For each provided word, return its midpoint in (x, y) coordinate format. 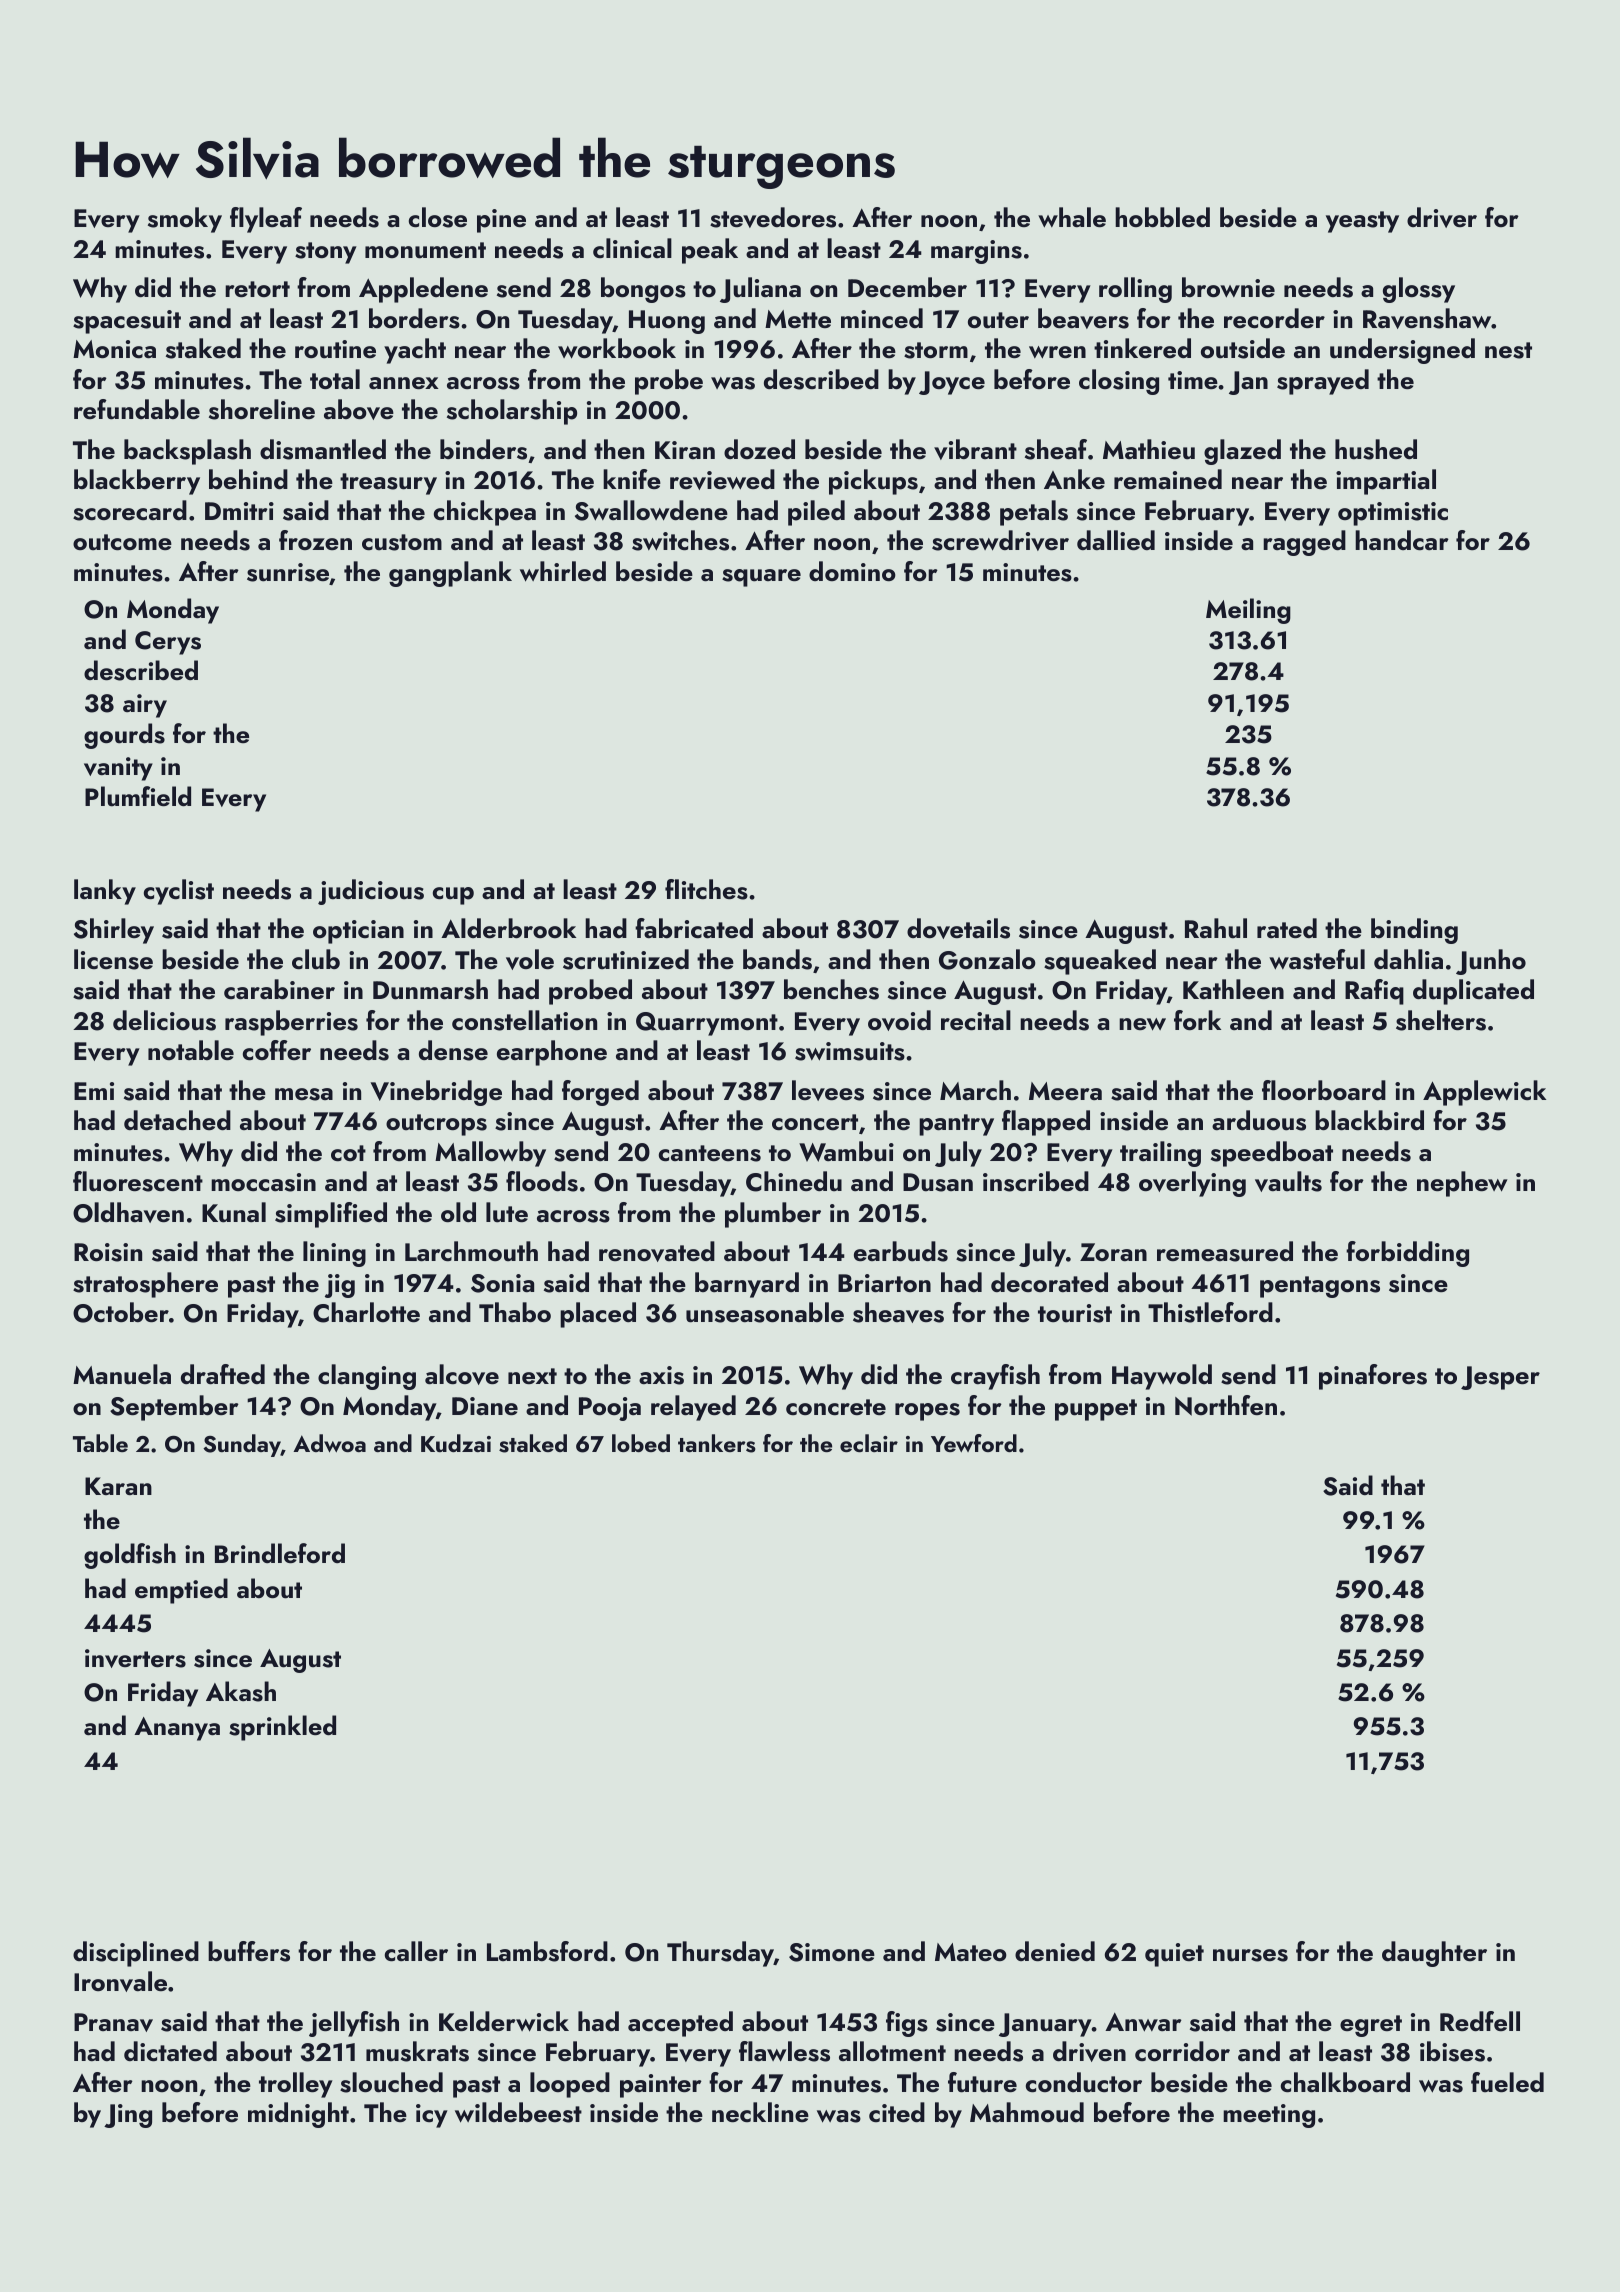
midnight (298, 2115)
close (438, 217)
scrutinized (626, 959)
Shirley (114, 931)
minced (882, 318)
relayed (693, 1408)
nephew (1462, 1184)
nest (1508, 350)
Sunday (242, 1445)
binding (1414, 931)
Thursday (720, 1954)
